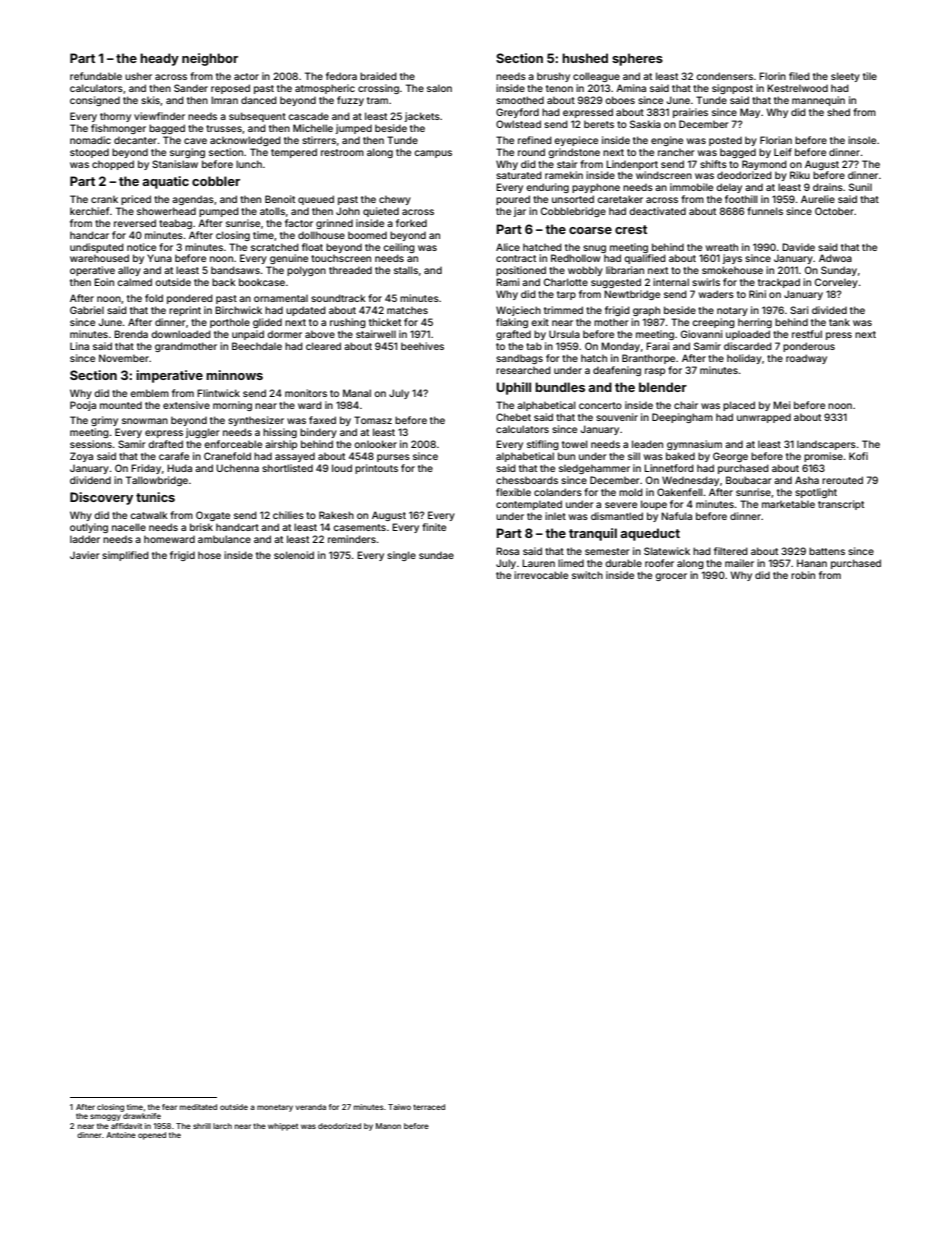 This screenshot has width=952, height=1233. Describe the element at coordinates (210, 59) in the screenshot. I see `neighbor` at that location.
